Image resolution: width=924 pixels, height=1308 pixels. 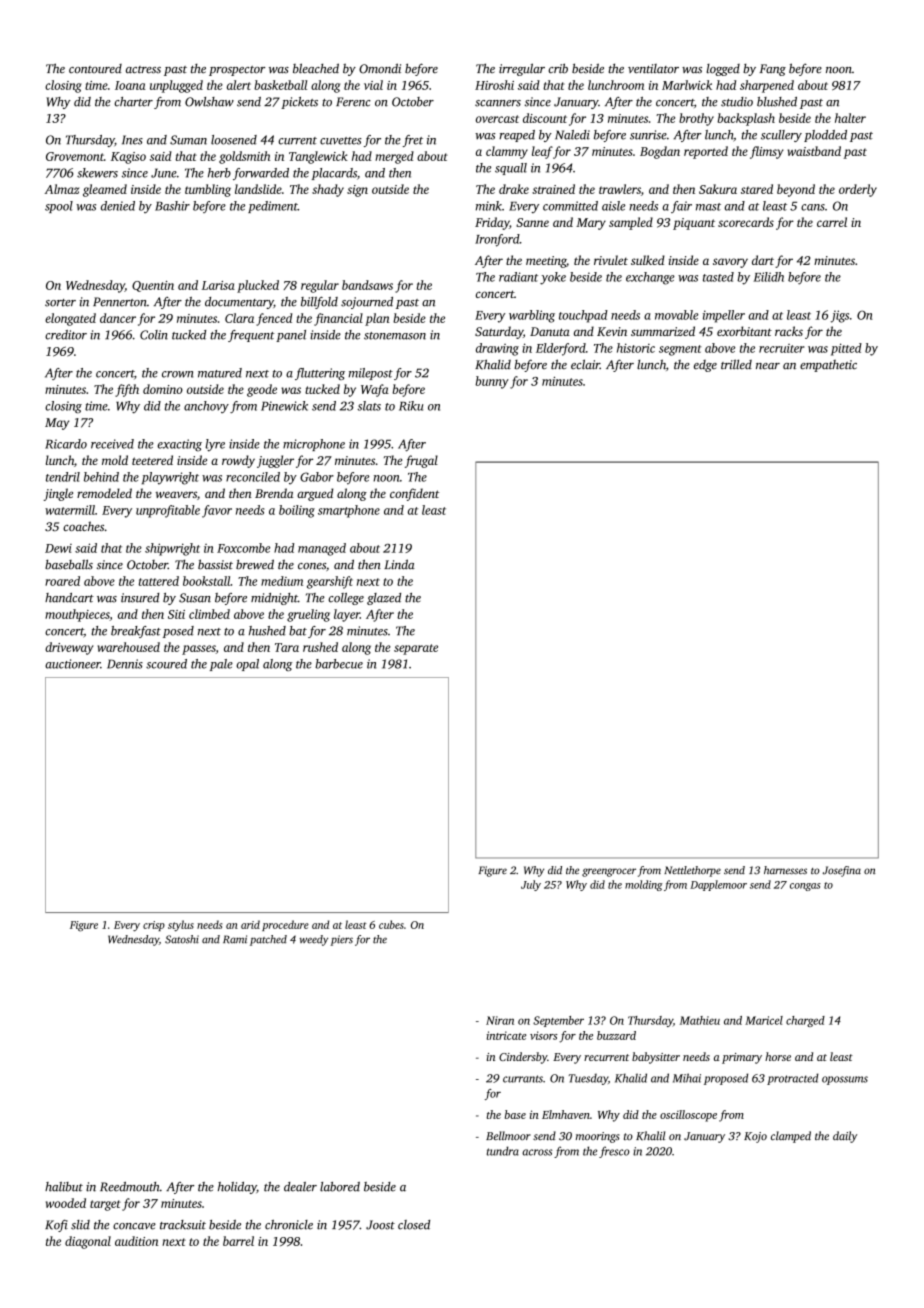 I want to click on crisp, so click(x=154, y=926).
